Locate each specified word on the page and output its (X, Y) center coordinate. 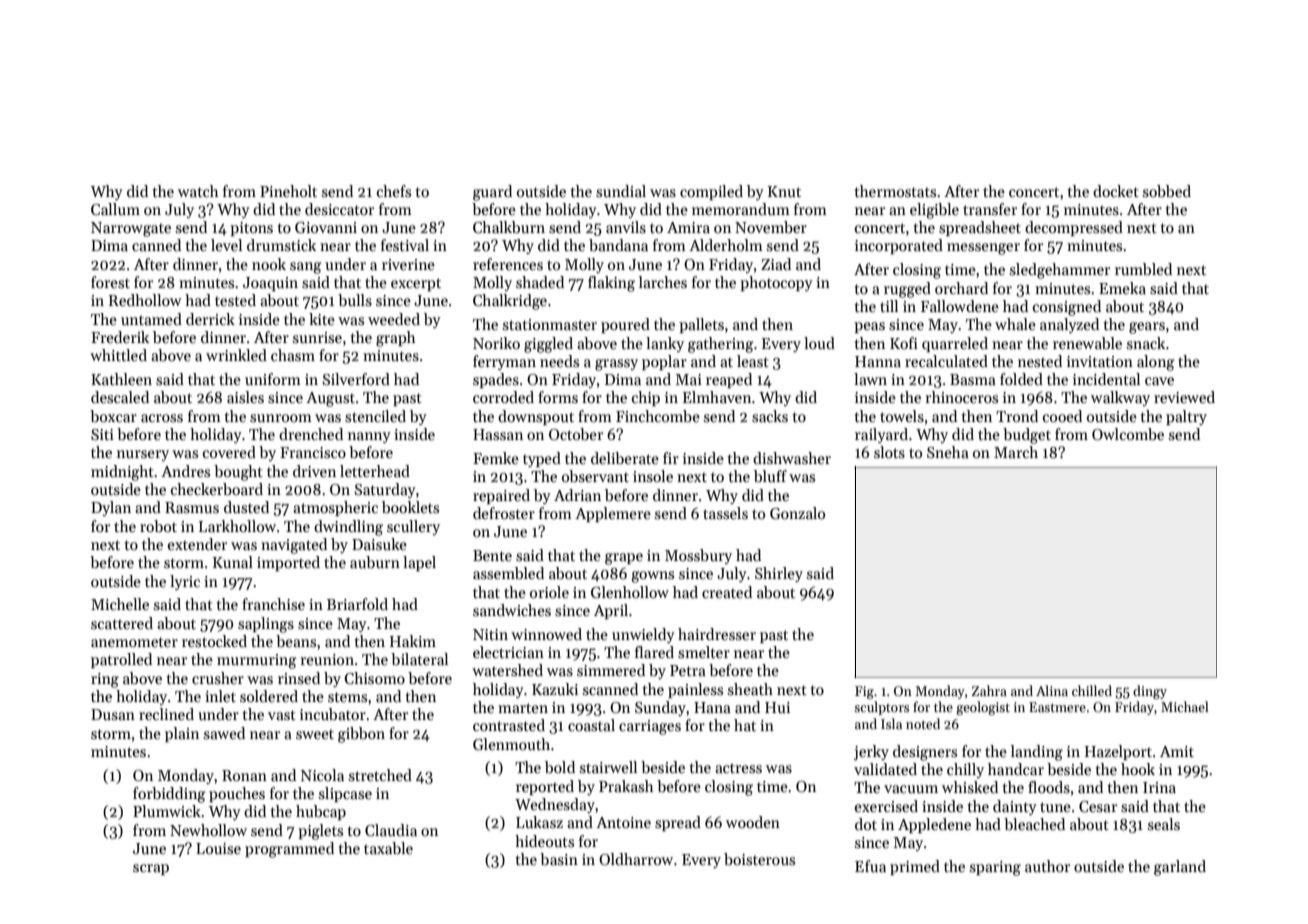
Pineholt (288, 191)
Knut (784, 191)
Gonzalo (797, 513)
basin (559, 859)
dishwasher (792, 458)
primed (915, 867)
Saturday (385, 490)
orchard (961, 288)
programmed (289, 850)
